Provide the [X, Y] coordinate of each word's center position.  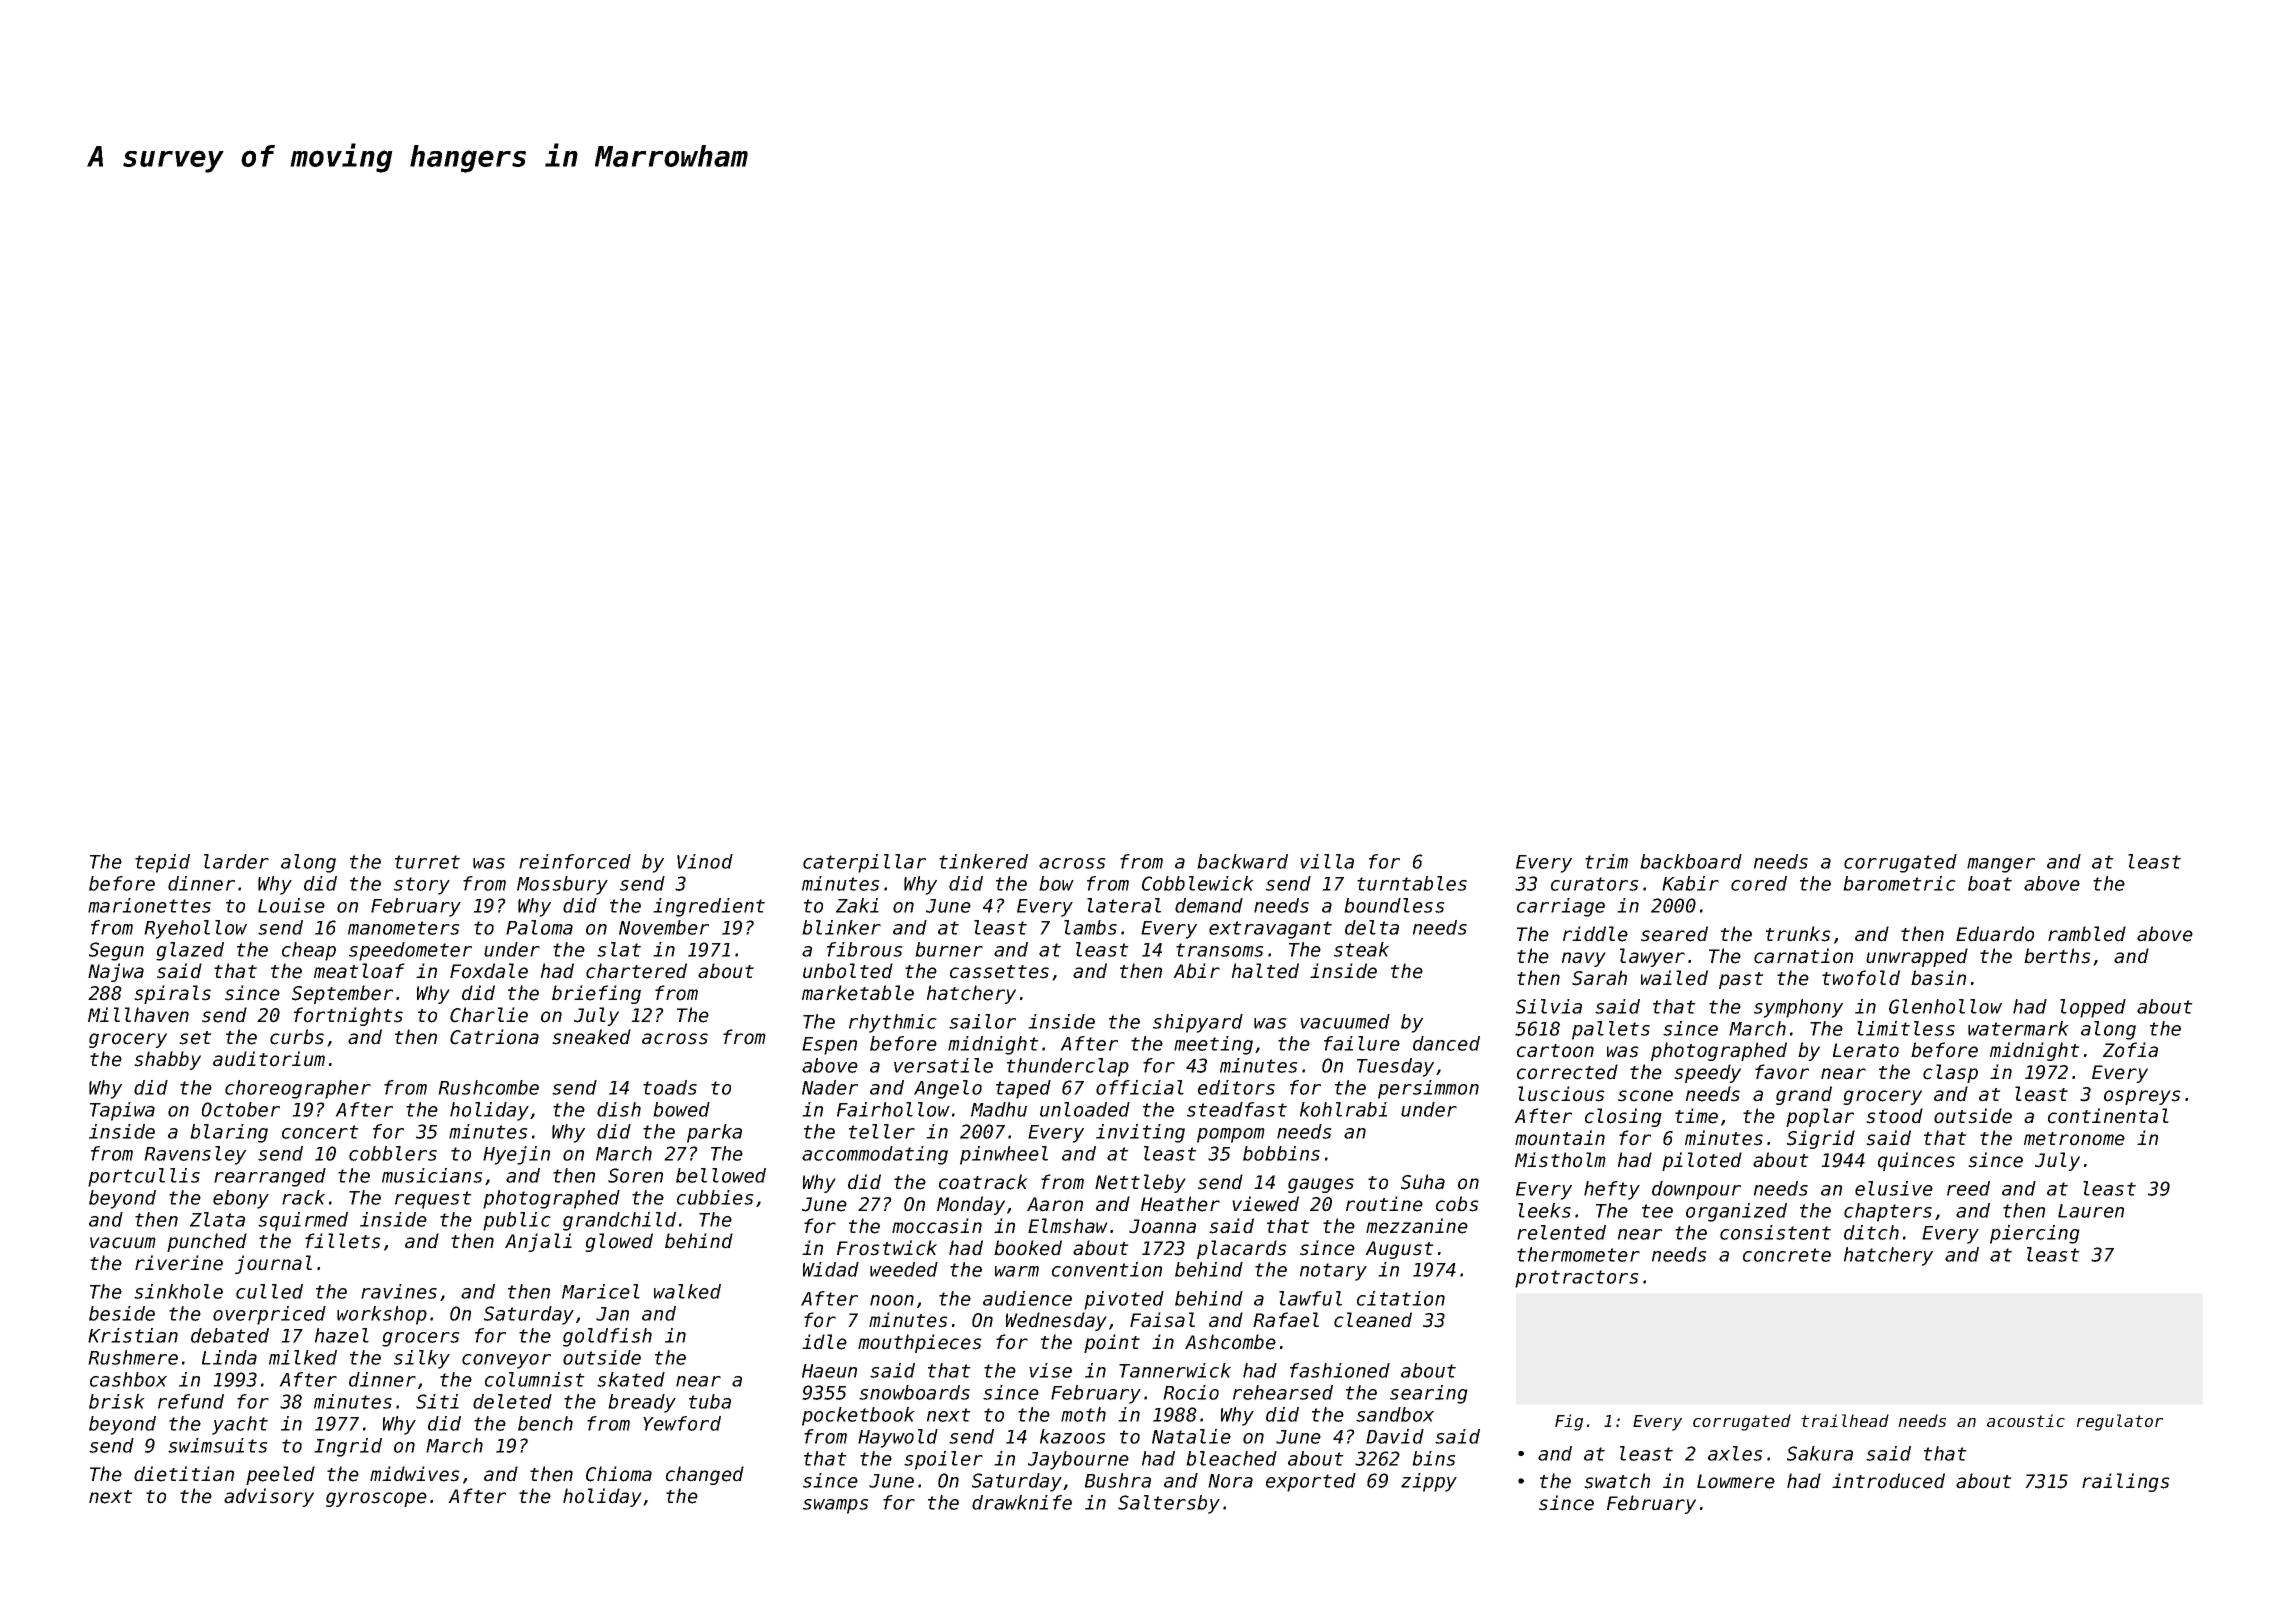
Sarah [1599, 978]
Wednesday [1056, 1321]
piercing [2035, 1234]
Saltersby [1169, 1504]
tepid [162, 863]
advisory [269, 1497]
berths [2057, 956]
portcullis [144, 1177]
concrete [1787, 1255]
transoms [1220, 950]
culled [269, 1291]
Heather [1180, 1204]
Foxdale [489, 971]
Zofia [2130, 1050]
